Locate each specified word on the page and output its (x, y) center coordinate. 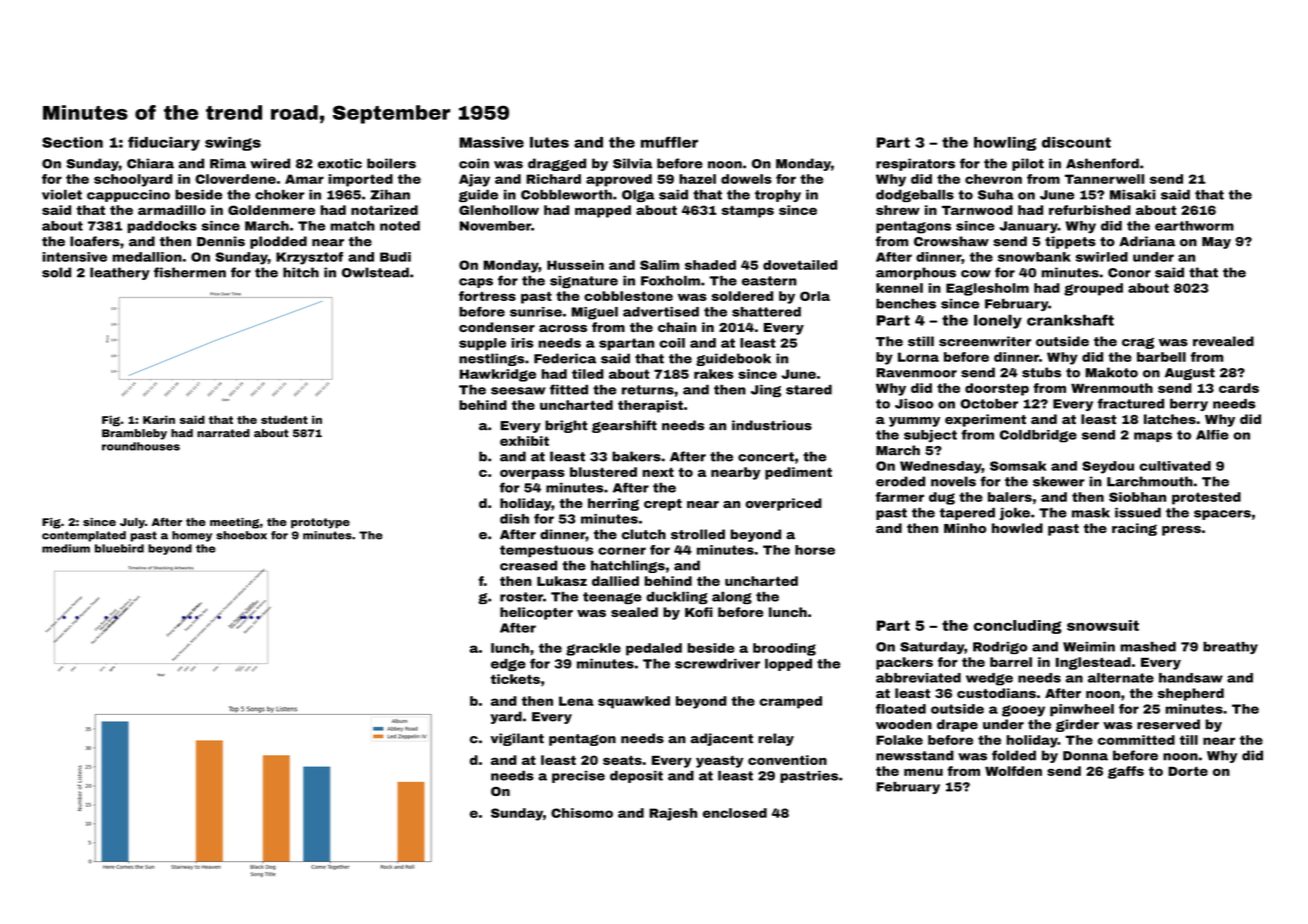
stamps (748, 212)
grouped (1093, 289)
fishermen (190, 272)
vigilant (517, 739)
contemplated (84, 536)
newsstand (915, 755)
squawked (634, 702)
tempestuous (547, 551)
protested (1206, 498)
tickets (515, 679)
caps (476, 283)
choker (280, 194)
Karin (159, 419)
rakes (714, 374)
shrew (898, 210)
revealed (1223, 341)
